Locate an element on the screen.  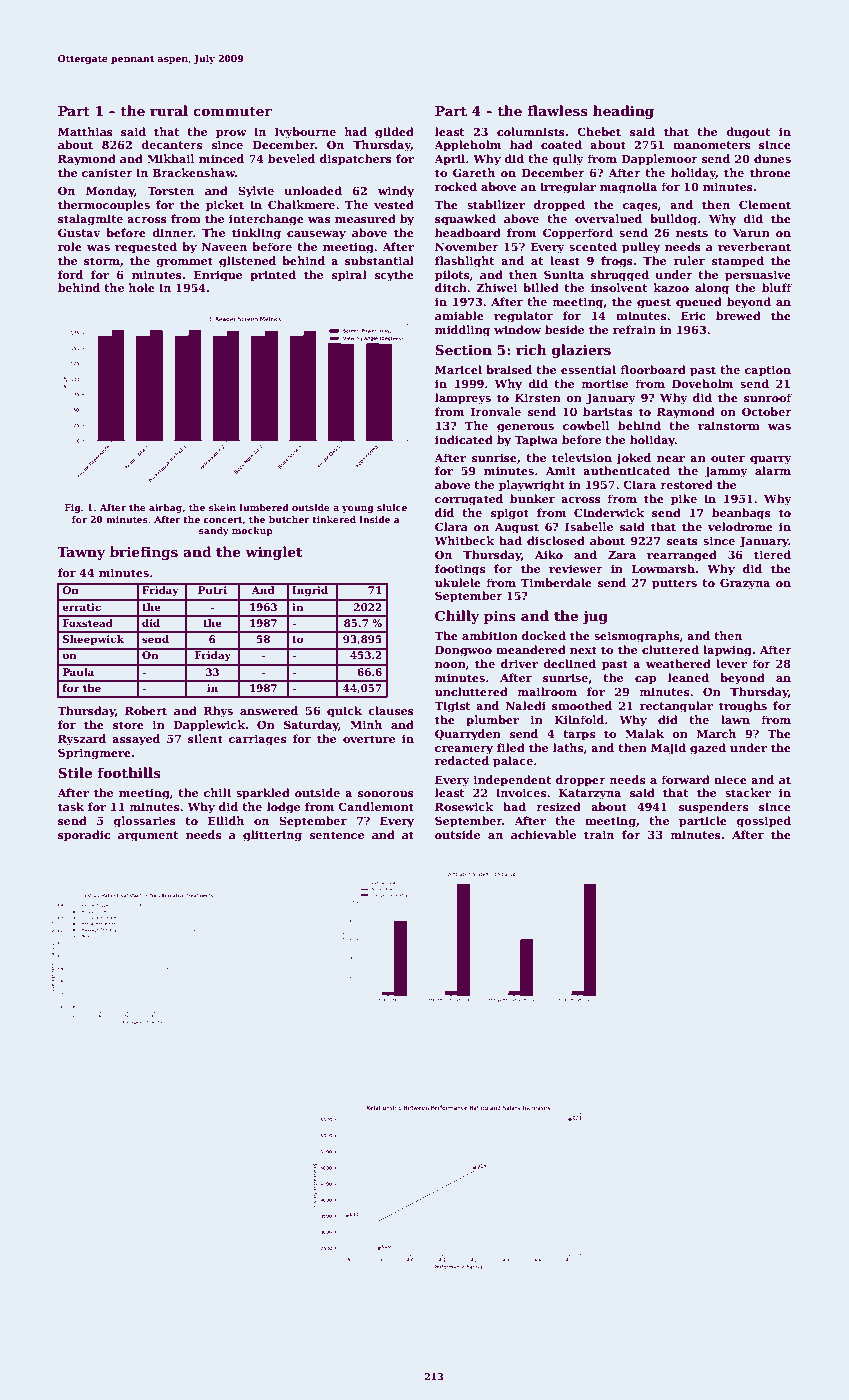
inside is located at coordinates (375, 519).
